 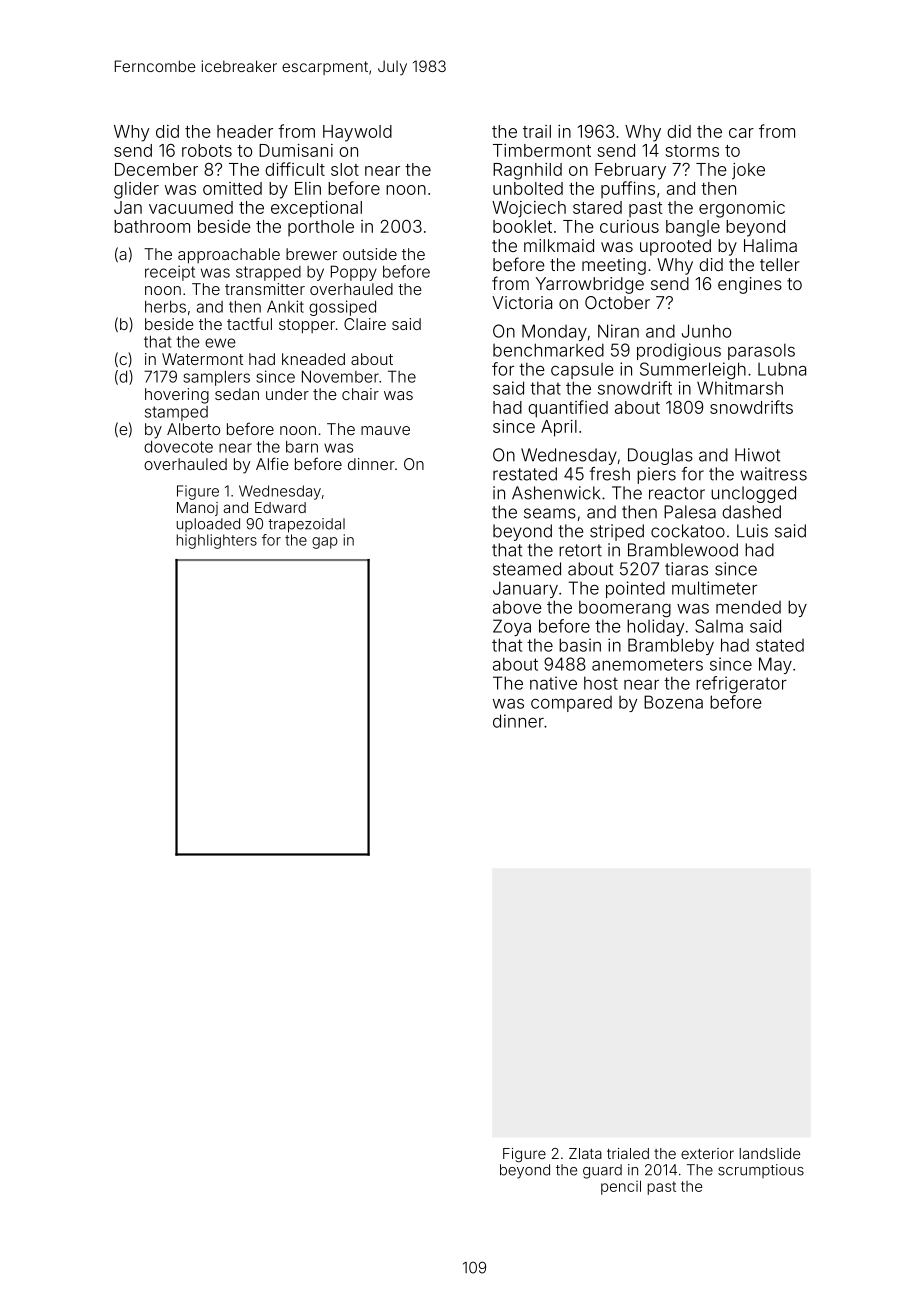 What do you see at coordinates (775, 665) in the screenshot?
I see `May` at bounding box center [775, 665].
